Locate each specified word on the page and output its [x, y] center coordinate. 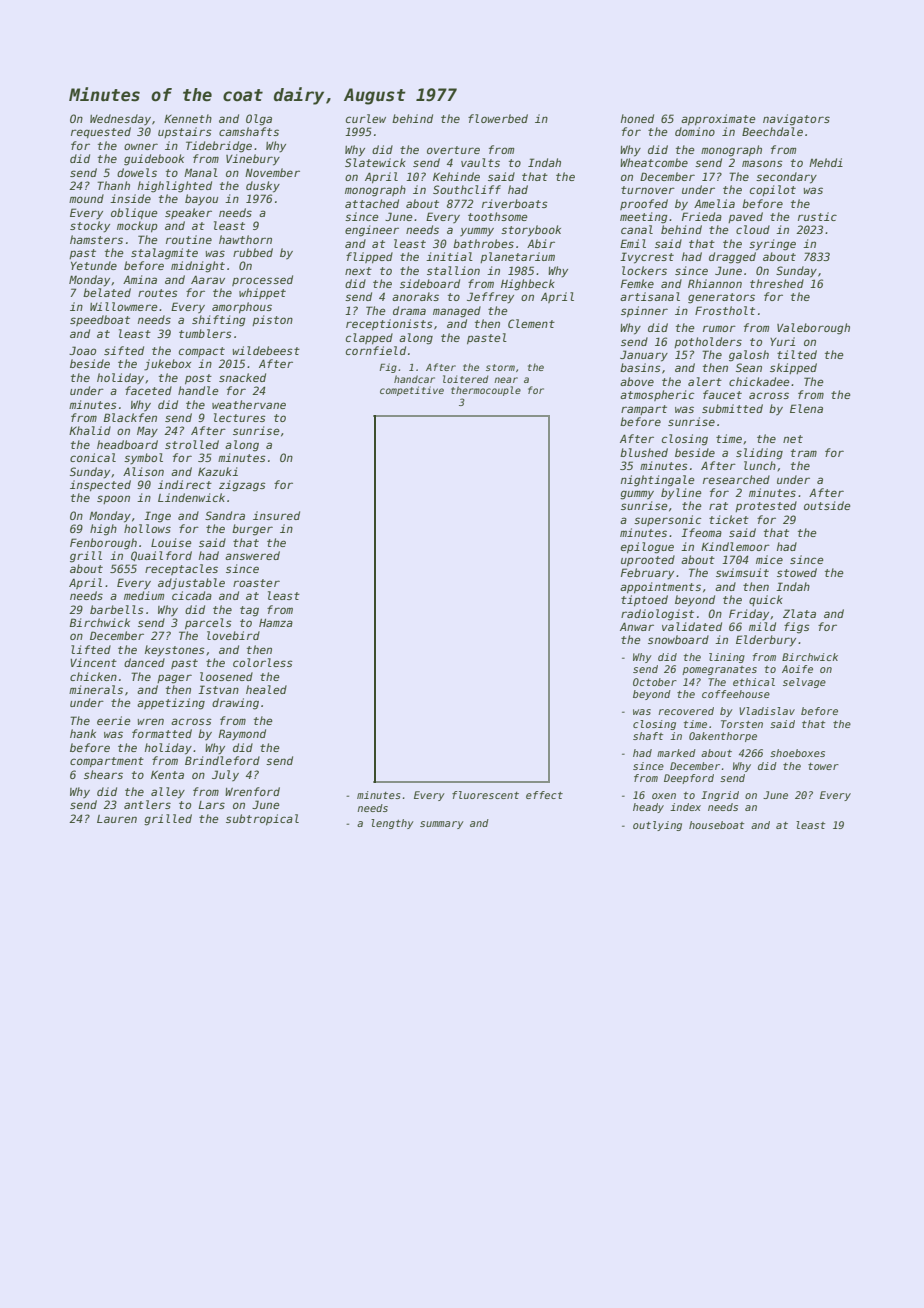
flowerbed [498, 118]
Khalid [90, 430]
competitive [412, 391]
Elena [806, 408]
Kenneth [188, 118]
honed [637, 118]
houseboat [716, 825]
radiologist [657, 615]
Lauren [117, 819]
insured [276, 515]
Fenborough [103, 544]
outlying [657, 826]
